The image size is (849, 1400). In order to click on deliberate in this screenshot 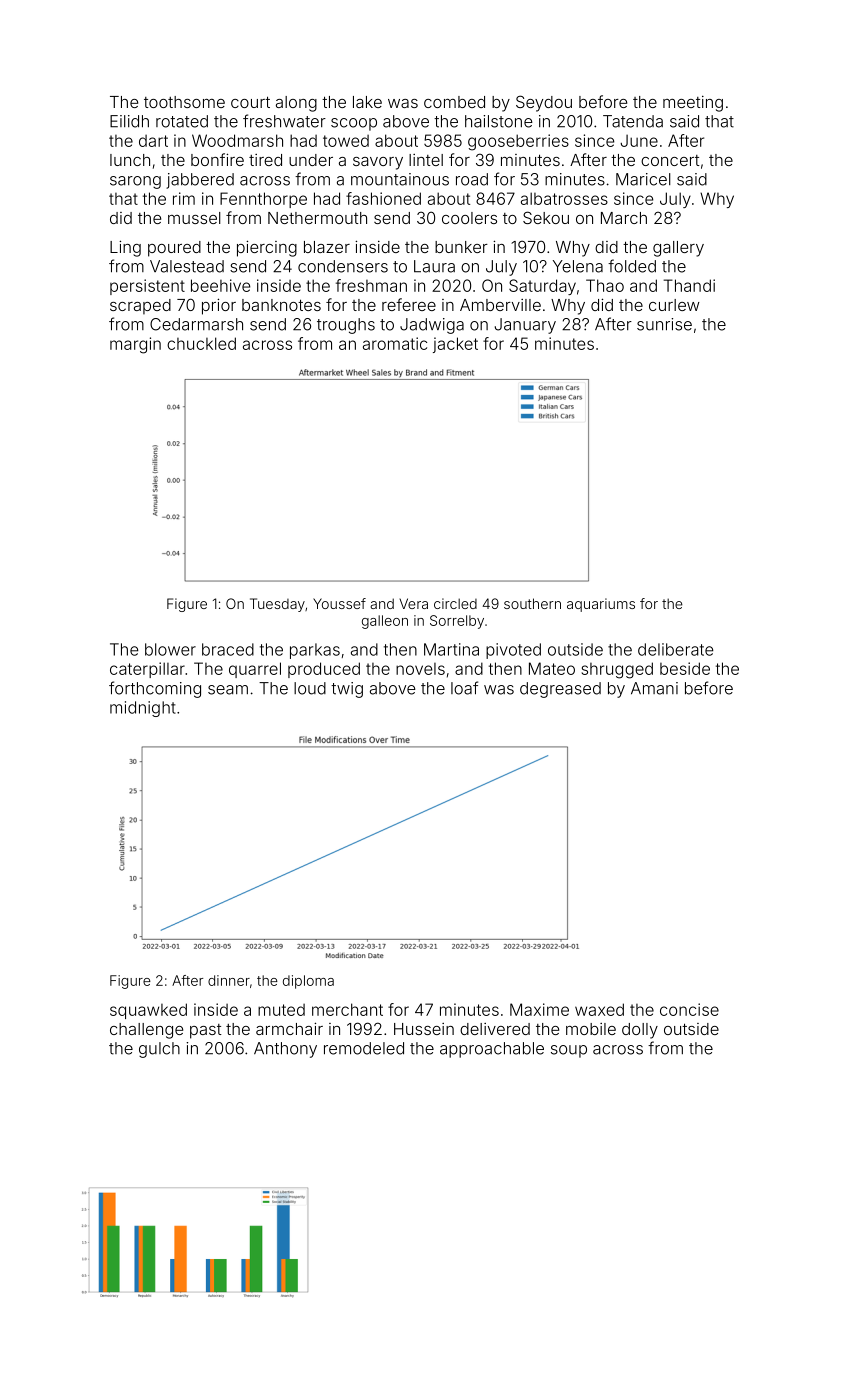, I will do `click(676, 649)`.
